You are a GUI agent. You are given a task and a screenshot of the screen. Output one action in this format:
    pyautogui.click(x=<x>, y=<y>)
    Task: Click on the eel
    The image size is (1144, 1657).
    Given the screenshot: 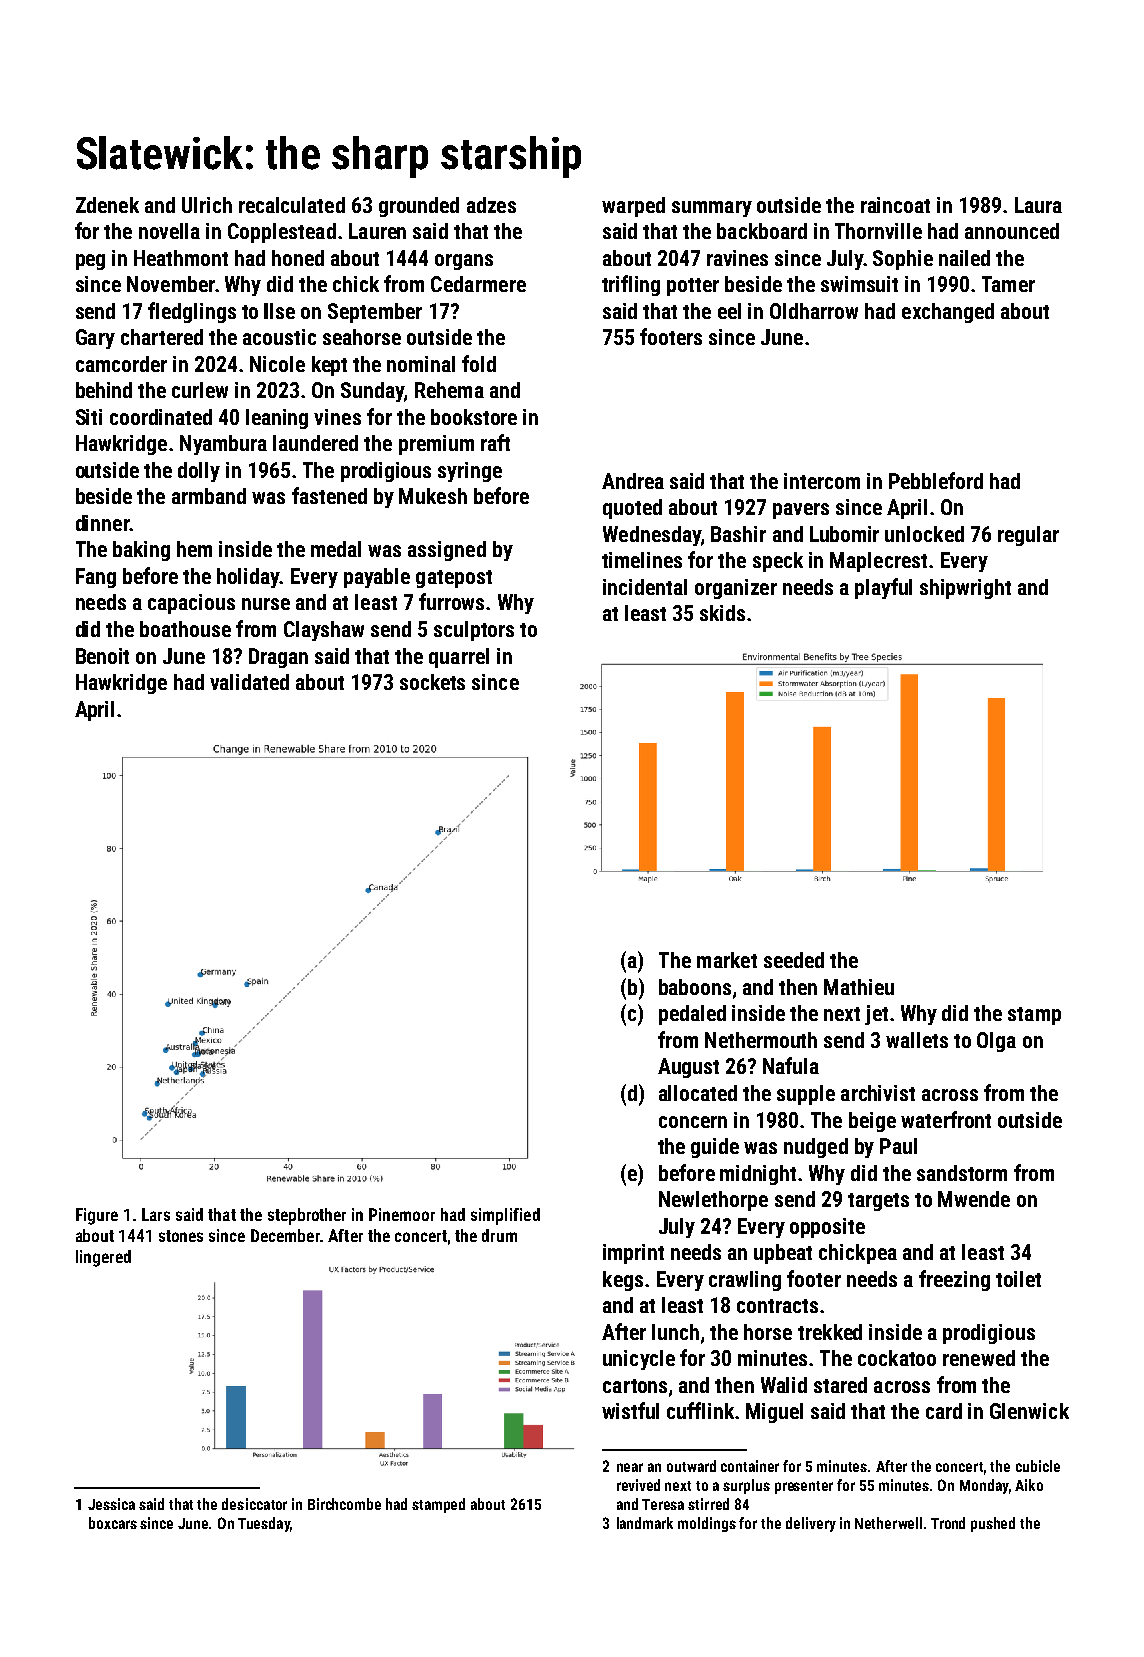 What is the action you would take?
    pyautogui.click(x=729, y=311)
